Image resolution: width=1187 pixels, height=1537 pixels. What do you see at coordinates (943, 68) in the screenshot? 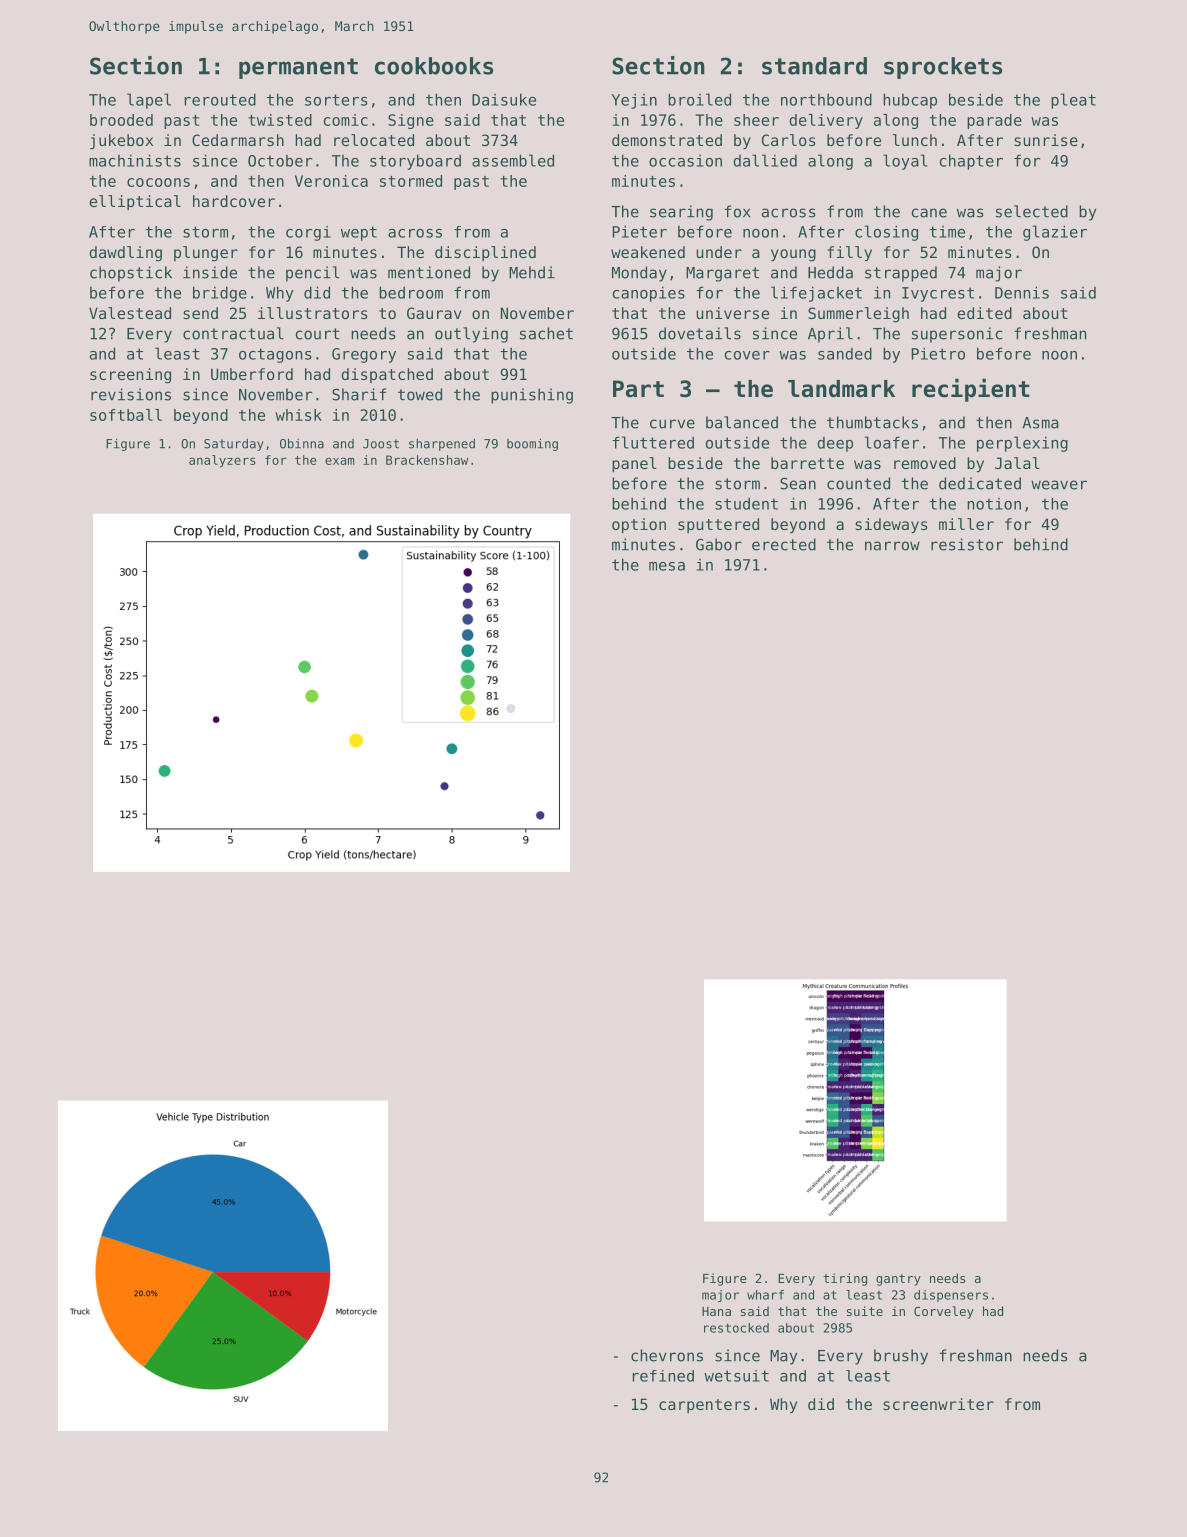
I see `sprockets` at bounding box center [943, 68].
